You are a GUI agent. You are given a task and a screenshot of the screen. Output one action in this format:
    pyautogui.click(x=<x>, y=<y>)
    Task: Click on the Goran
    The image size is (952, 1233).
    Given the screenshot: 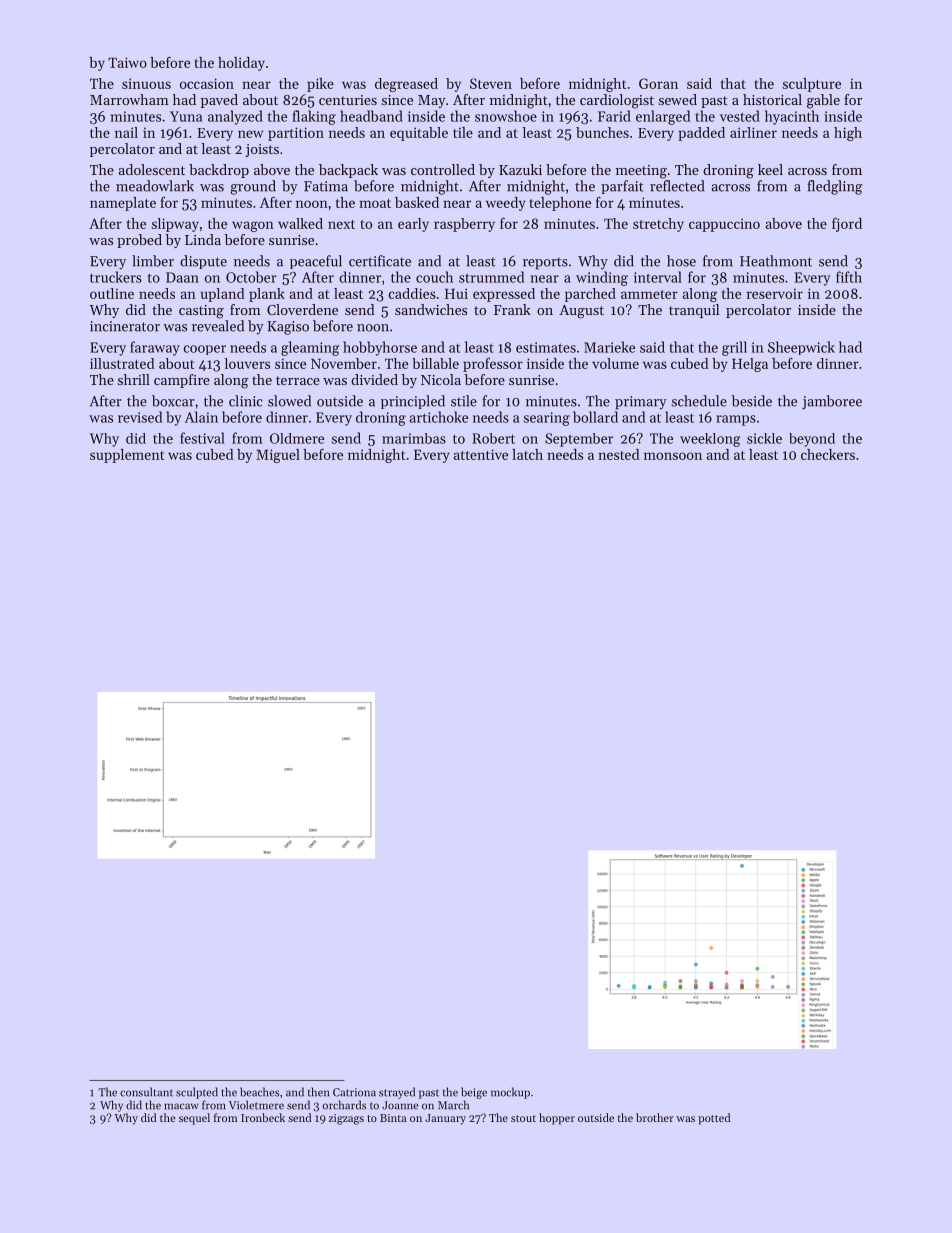 What is the action you would take?
    pyautogui.click(x=658, y=83)
